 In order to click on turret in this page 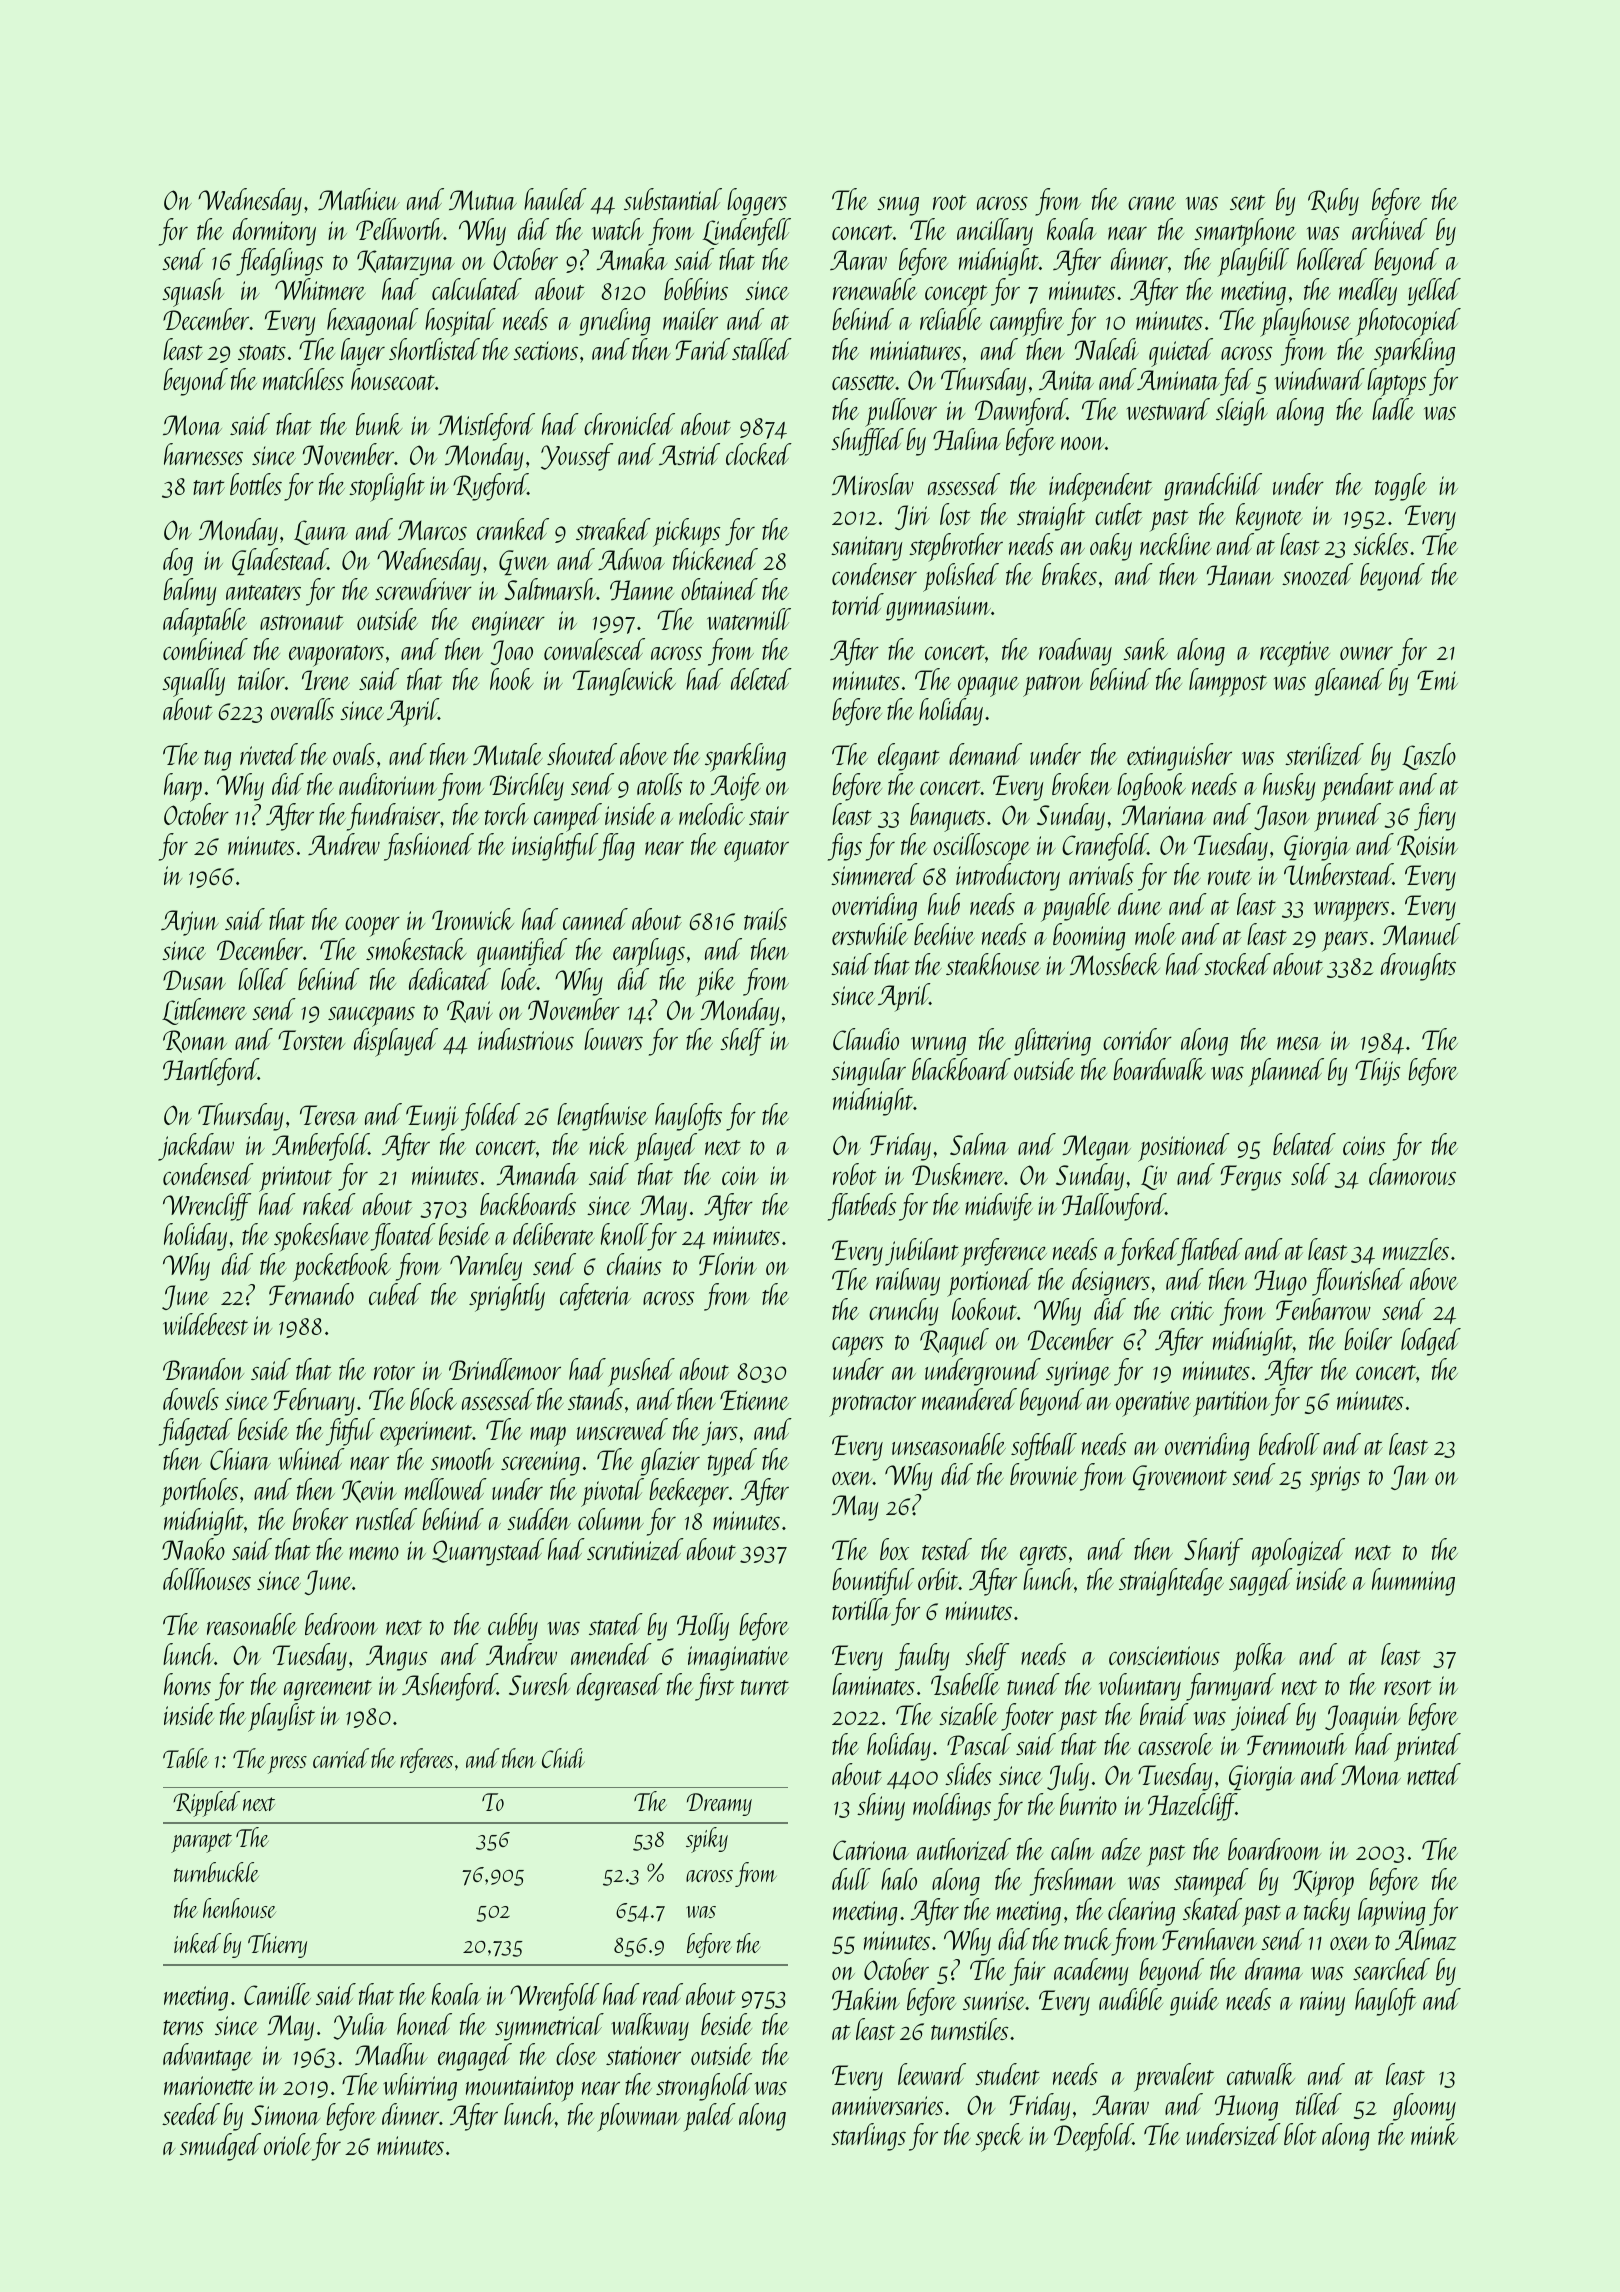, I will do `click(765, 1687)`.
